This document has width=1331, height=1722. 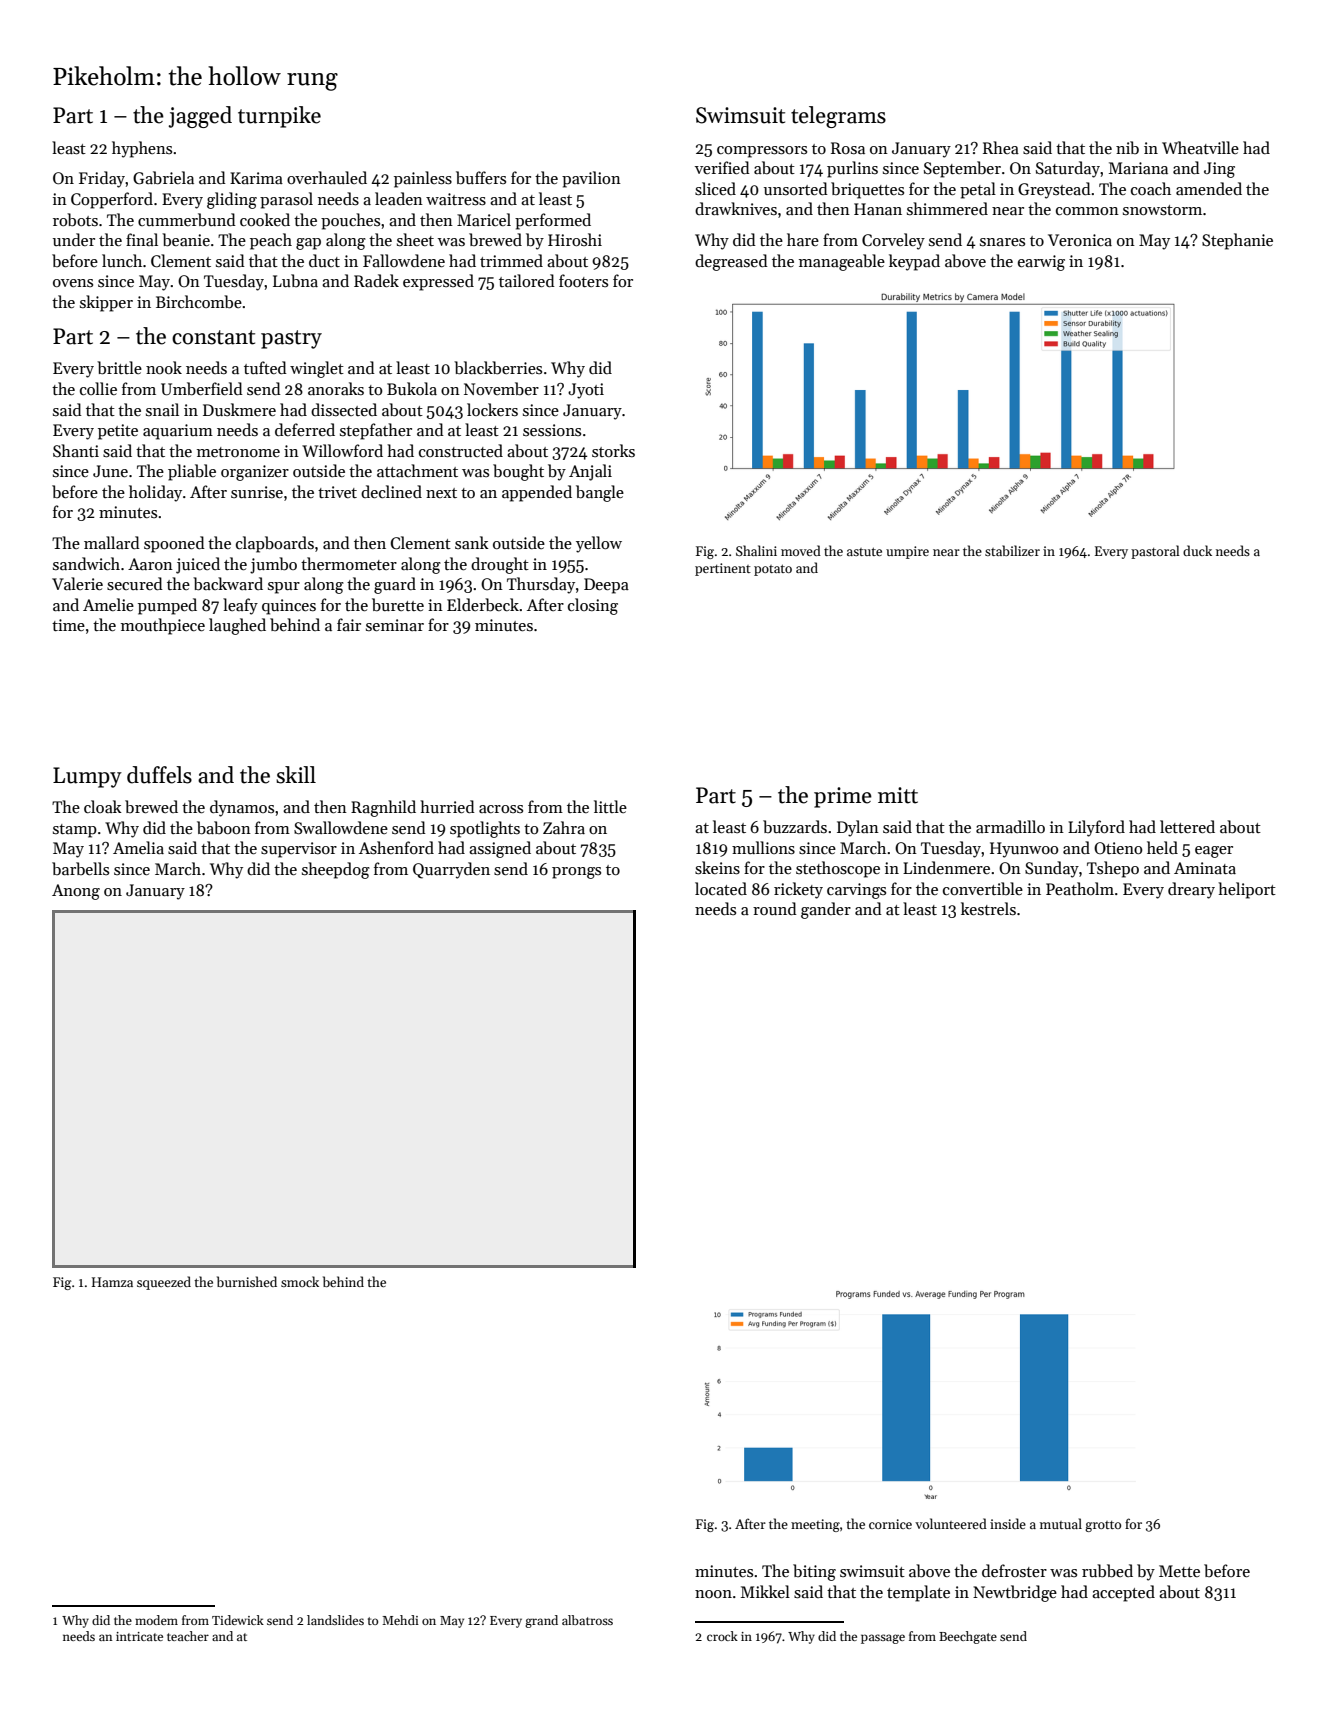 I want to click on burnished, so click(x=247, y=1281).
